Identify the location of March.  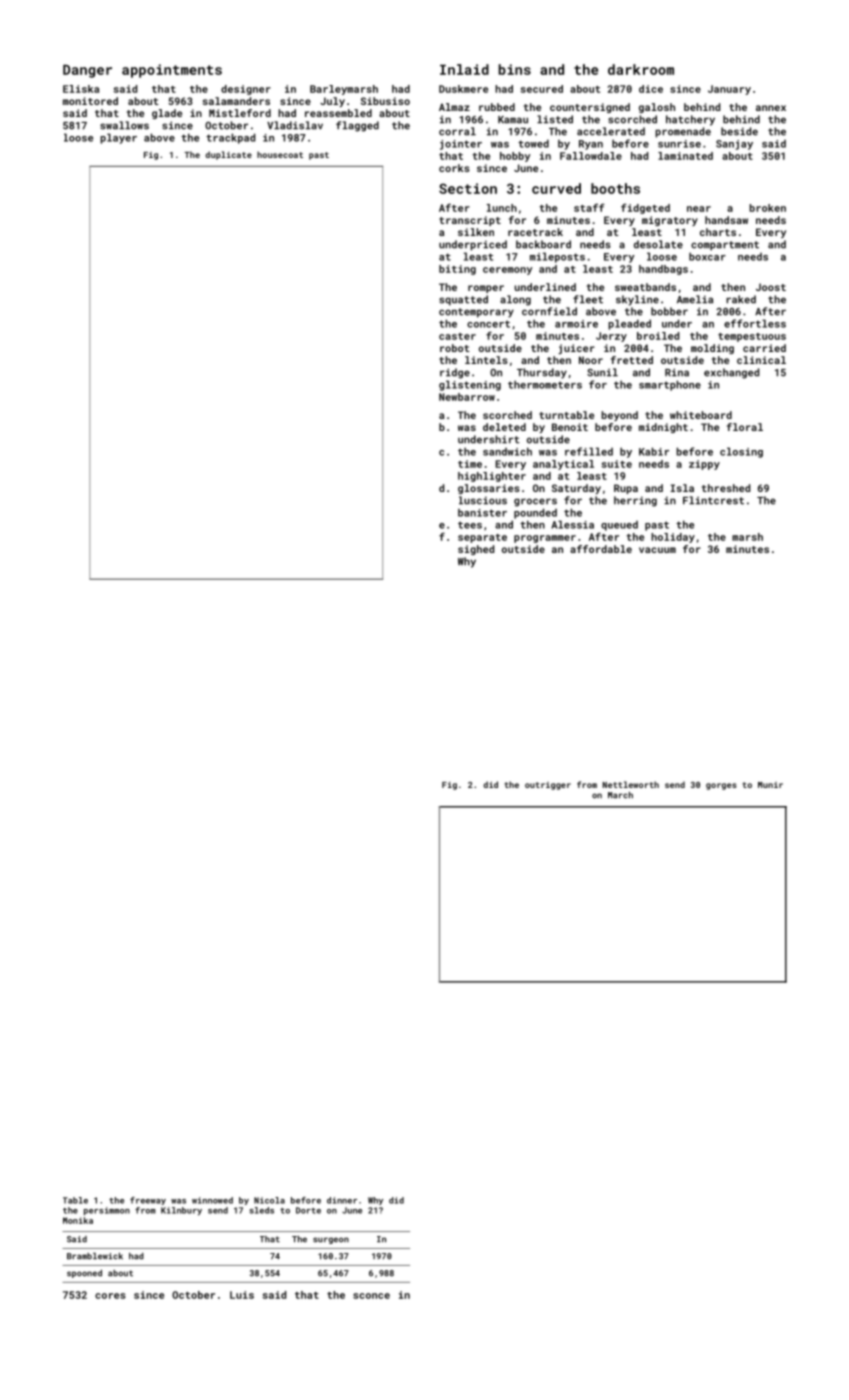
(620, 795).
